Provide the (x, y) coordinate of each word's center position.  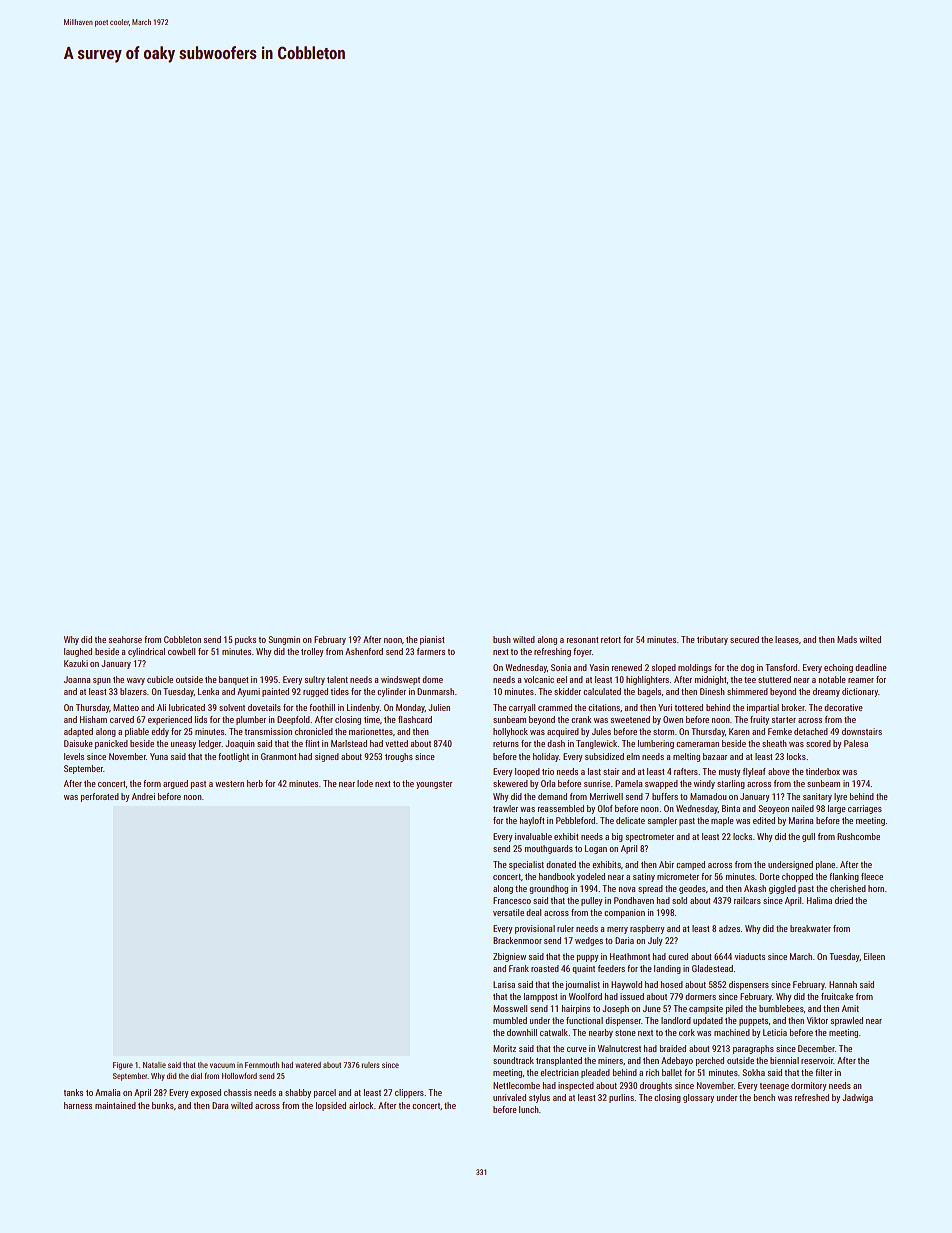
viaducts (750, 956)
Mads (847, 639)
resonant (582, 640)
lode (365, 783)
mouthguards (549, 849)
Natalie (154, 1065)
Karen (739, 731)
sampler (662, 821)
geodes (692, 889)
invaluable (533, 836)
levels (74, 756)
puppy (587, 958)
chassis (238, 1092)
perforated (100, 797)
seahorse (125, 639)
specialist (526, 865)
